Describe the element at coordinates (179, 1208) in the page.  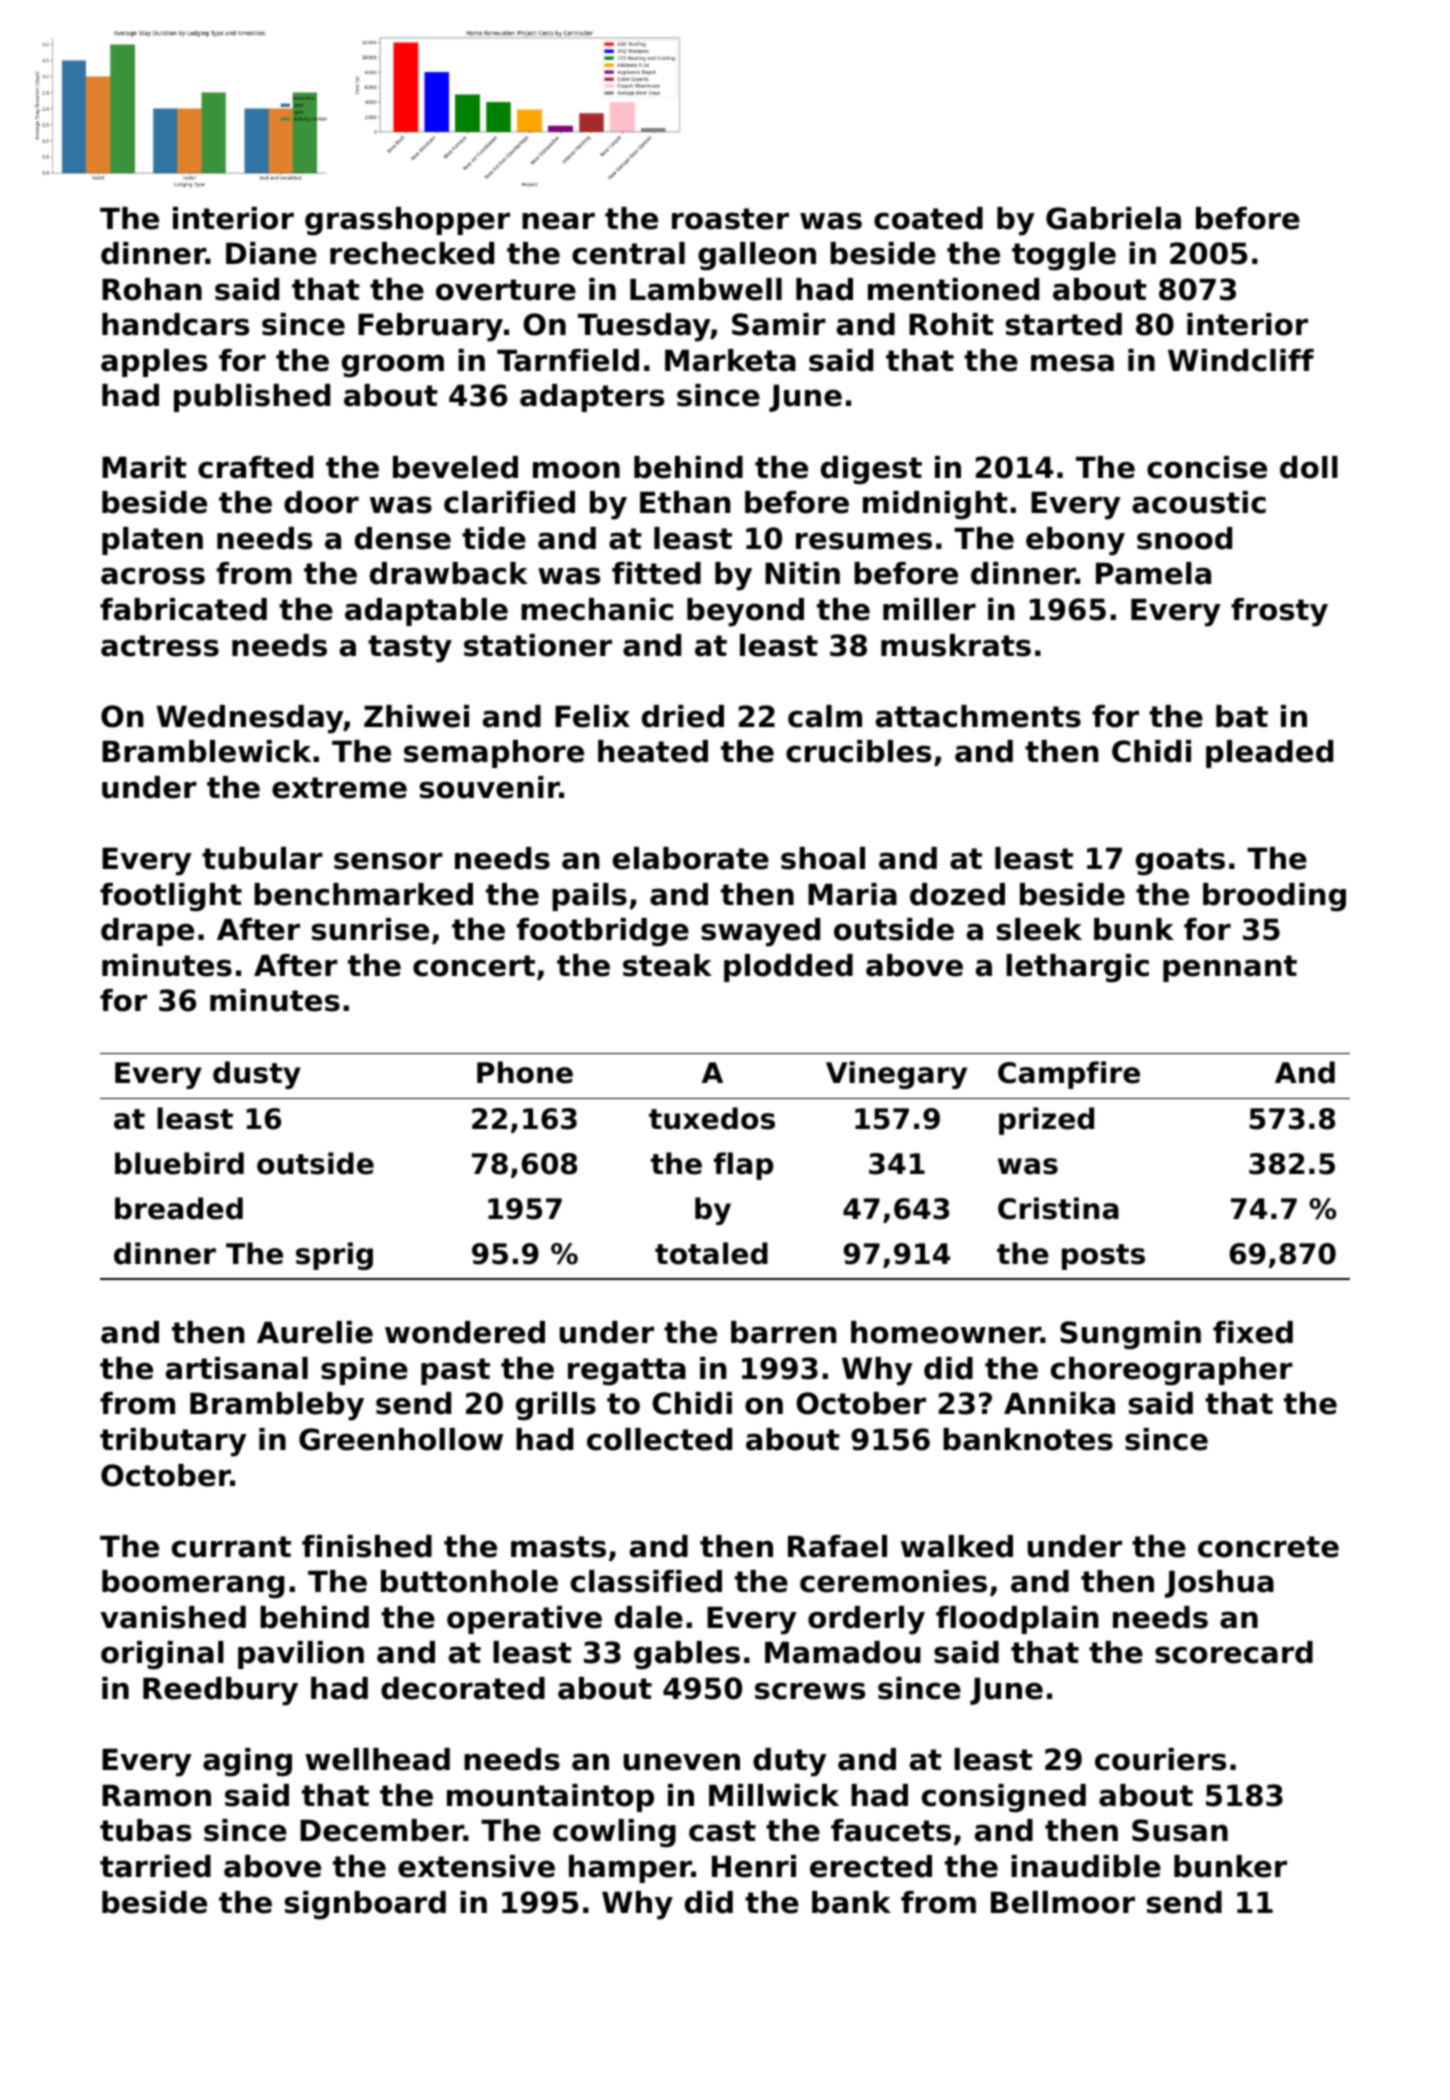
I see `breaded` at that location.
